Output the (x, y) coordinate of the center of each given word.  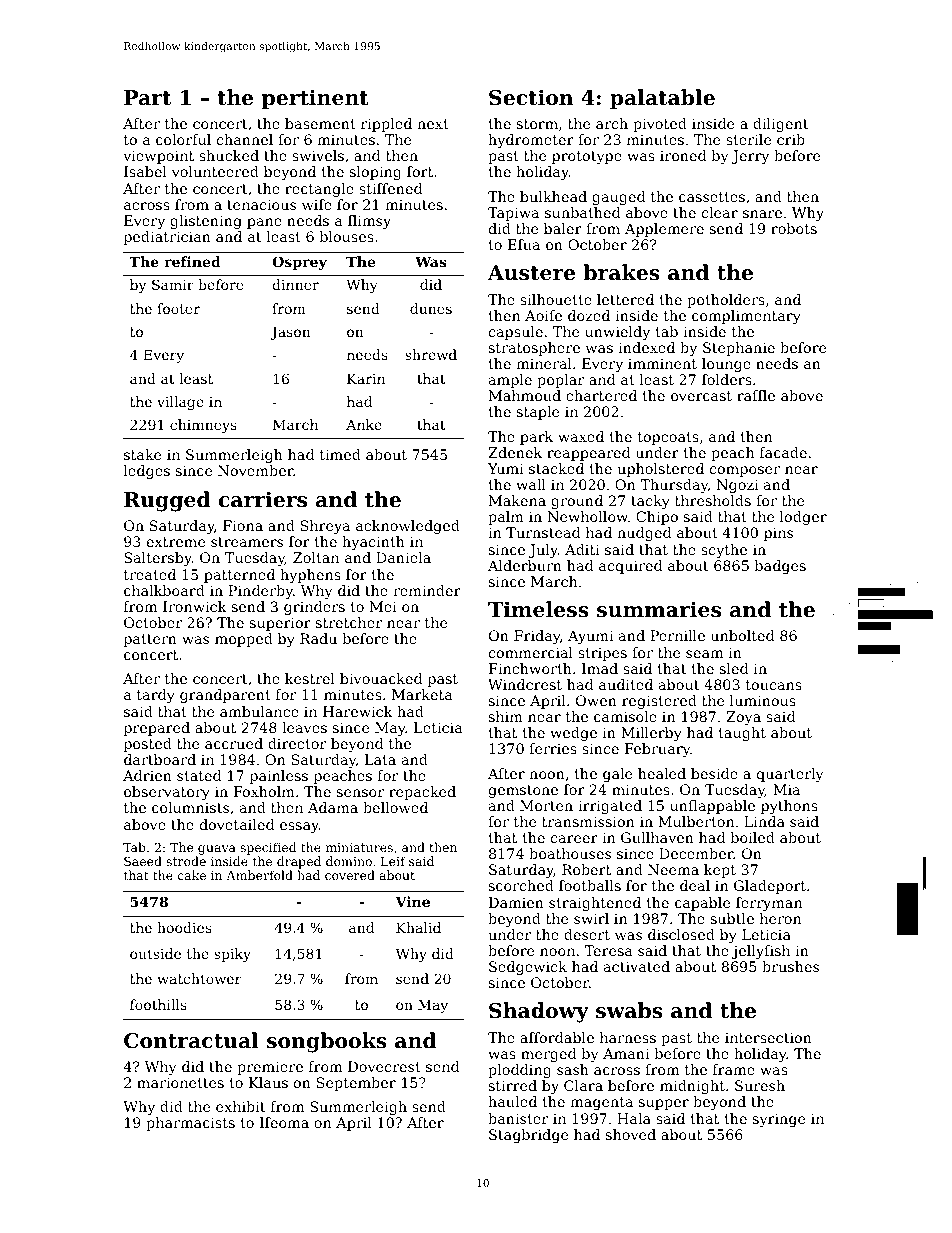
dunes (431, 308)
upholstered (660, 470)
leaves (304, 727)
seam (704, 654)
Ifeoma (284, 1122)
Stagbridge (528, 1136)
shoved (631, 1134)
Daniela (403, 557)
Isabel (145, 171)
